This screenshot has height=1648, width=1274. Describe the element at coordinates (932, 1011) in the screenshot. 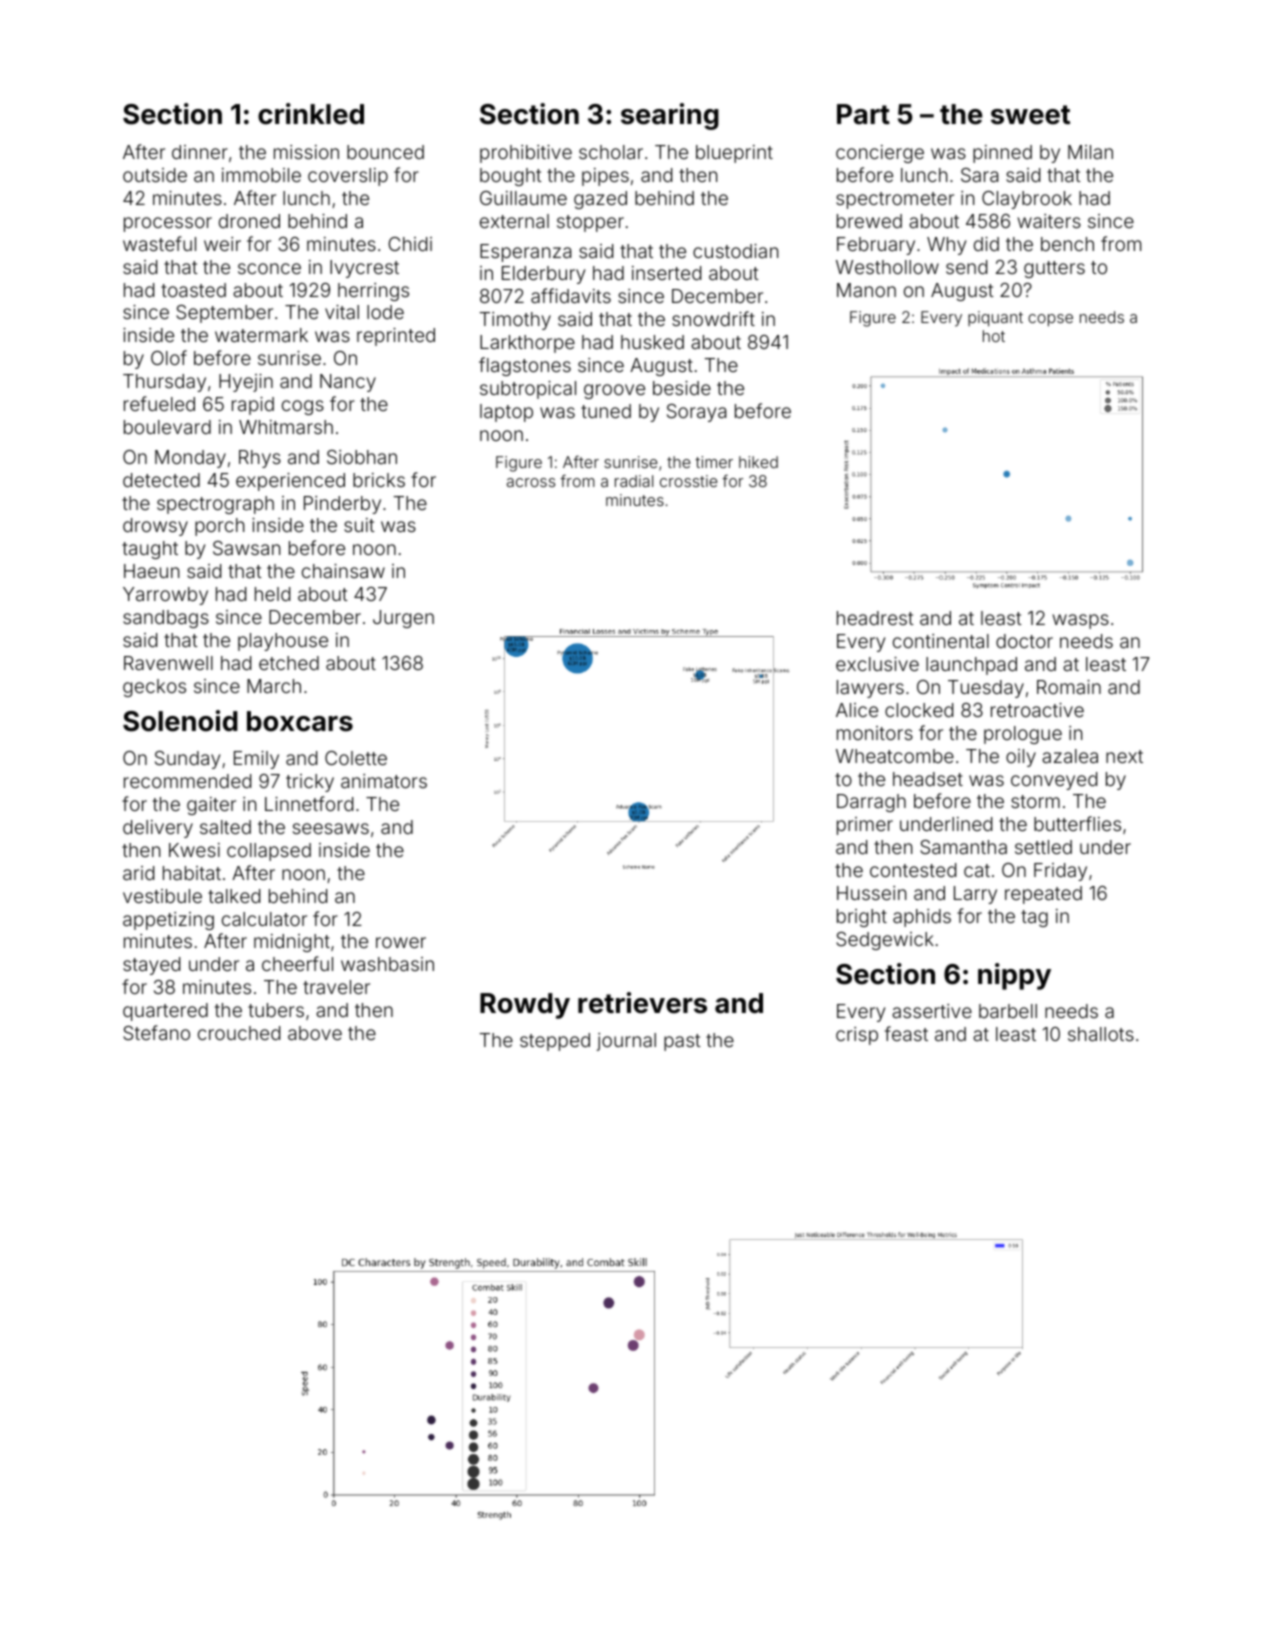

I see `assertive` at that location.
